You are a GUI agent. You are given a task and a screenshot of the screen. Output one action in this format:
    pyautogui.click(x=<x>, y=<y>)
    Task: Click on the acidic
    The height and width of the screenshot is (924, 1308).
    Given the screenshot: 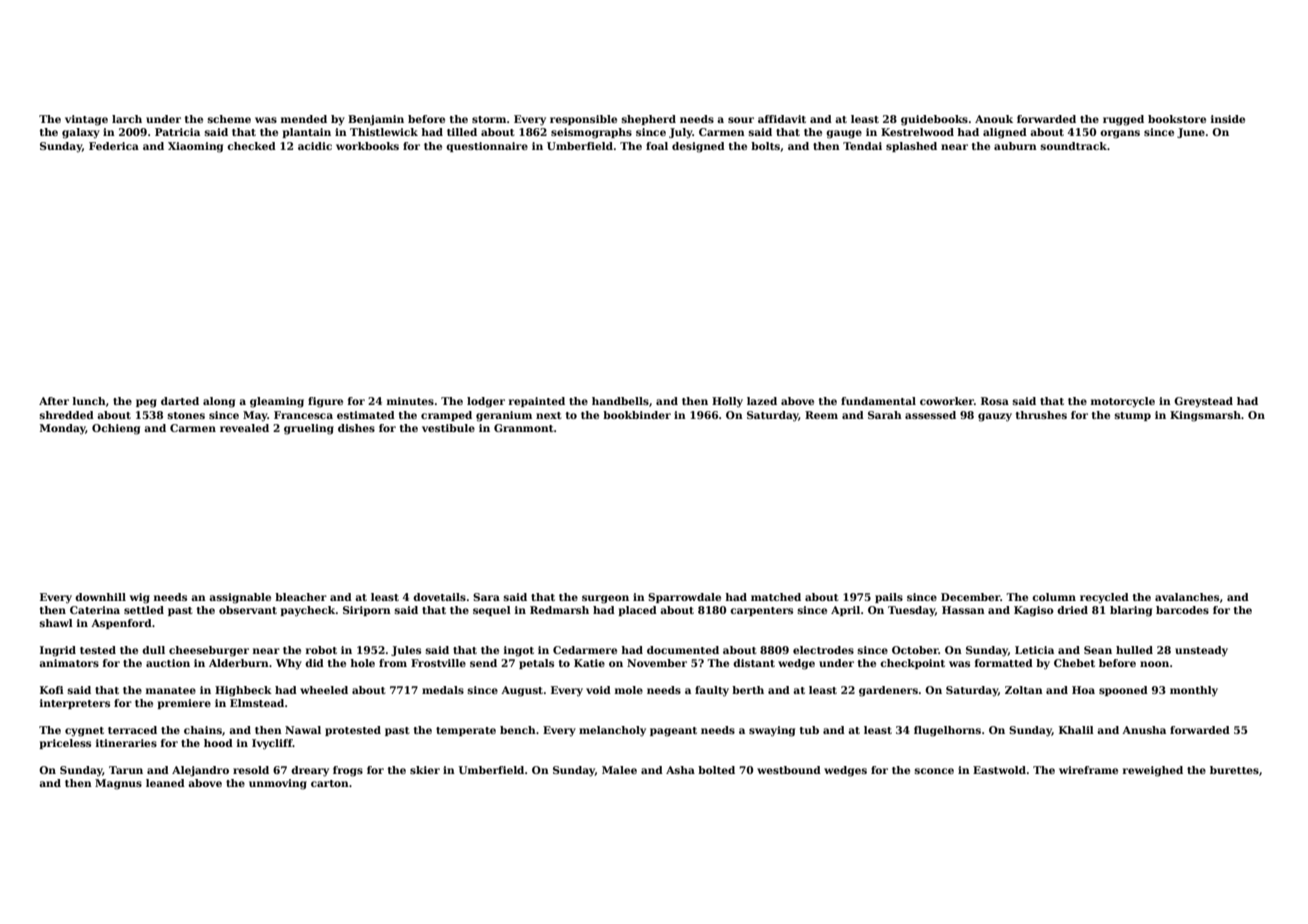 What is the action you would take?
    pyautogui.click(x=315, y=146)
